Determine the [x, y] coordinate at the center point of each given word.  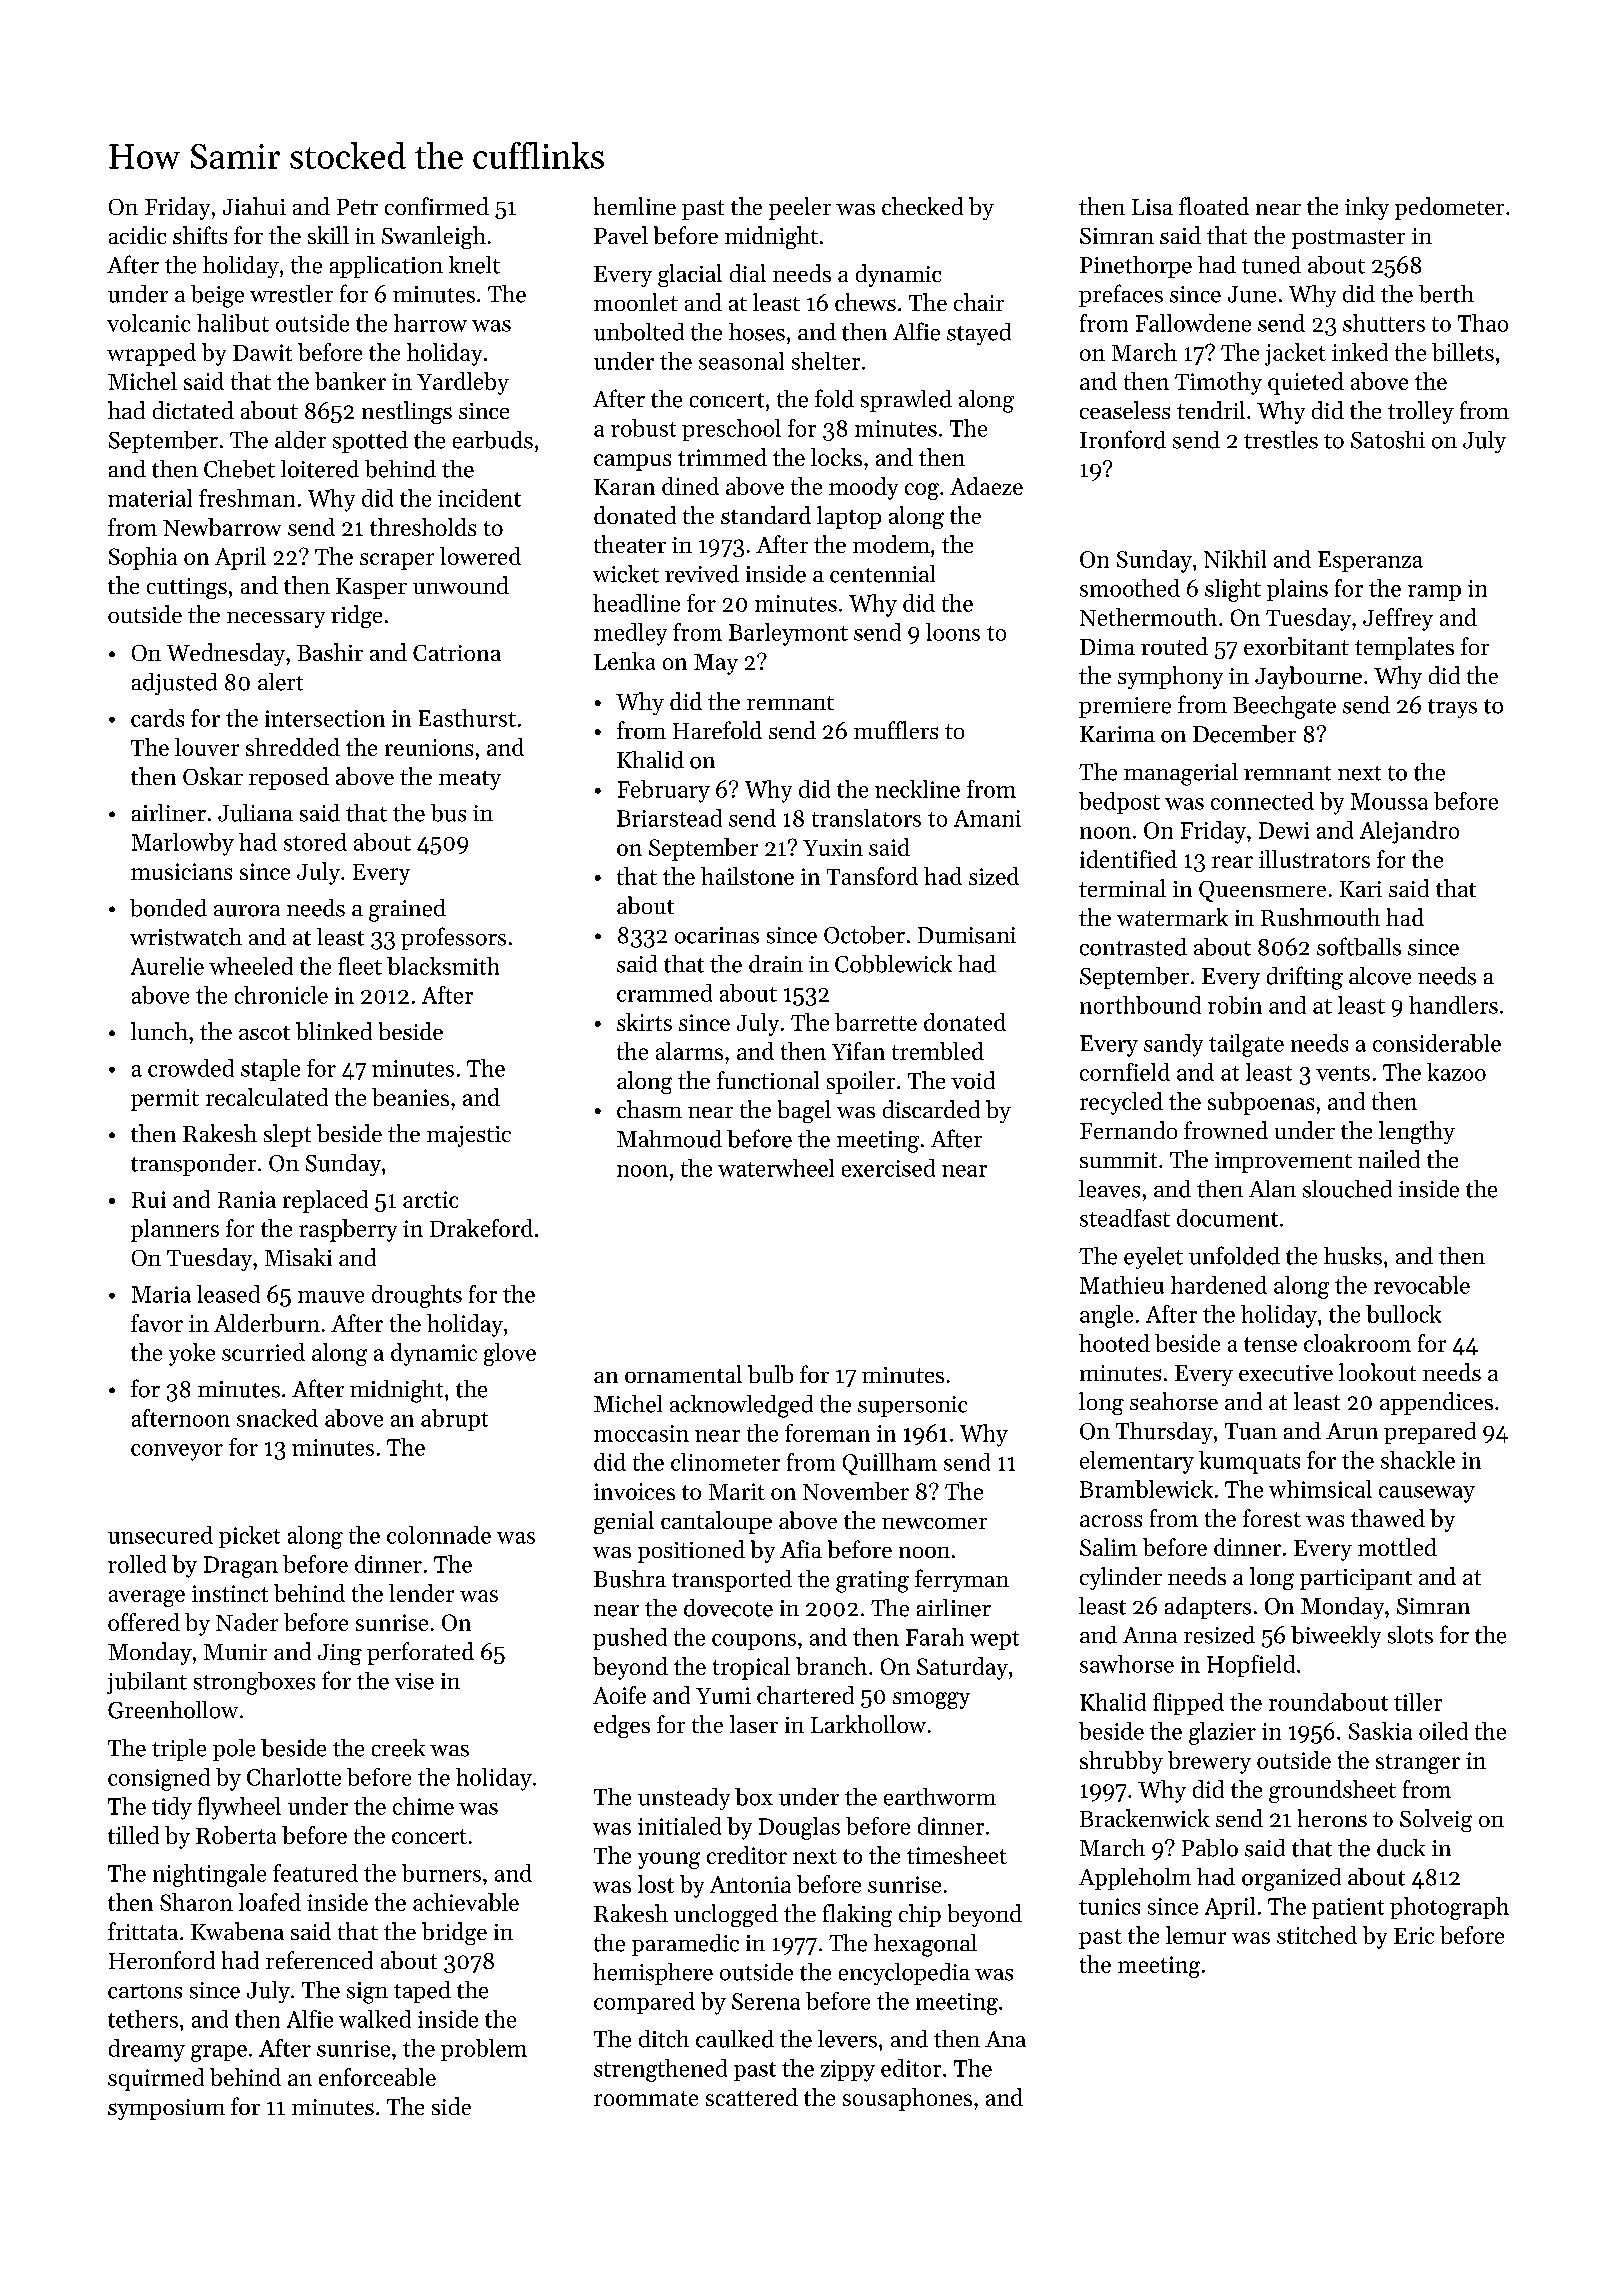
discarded [931, 1109]
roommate [646, 2098]
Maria [161, 1294]
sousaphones [907, 2099]
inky [1367, 208]
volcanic [148, 323]
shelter [826, 361]
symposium [166, 2109]
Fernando [1128, 1130]
